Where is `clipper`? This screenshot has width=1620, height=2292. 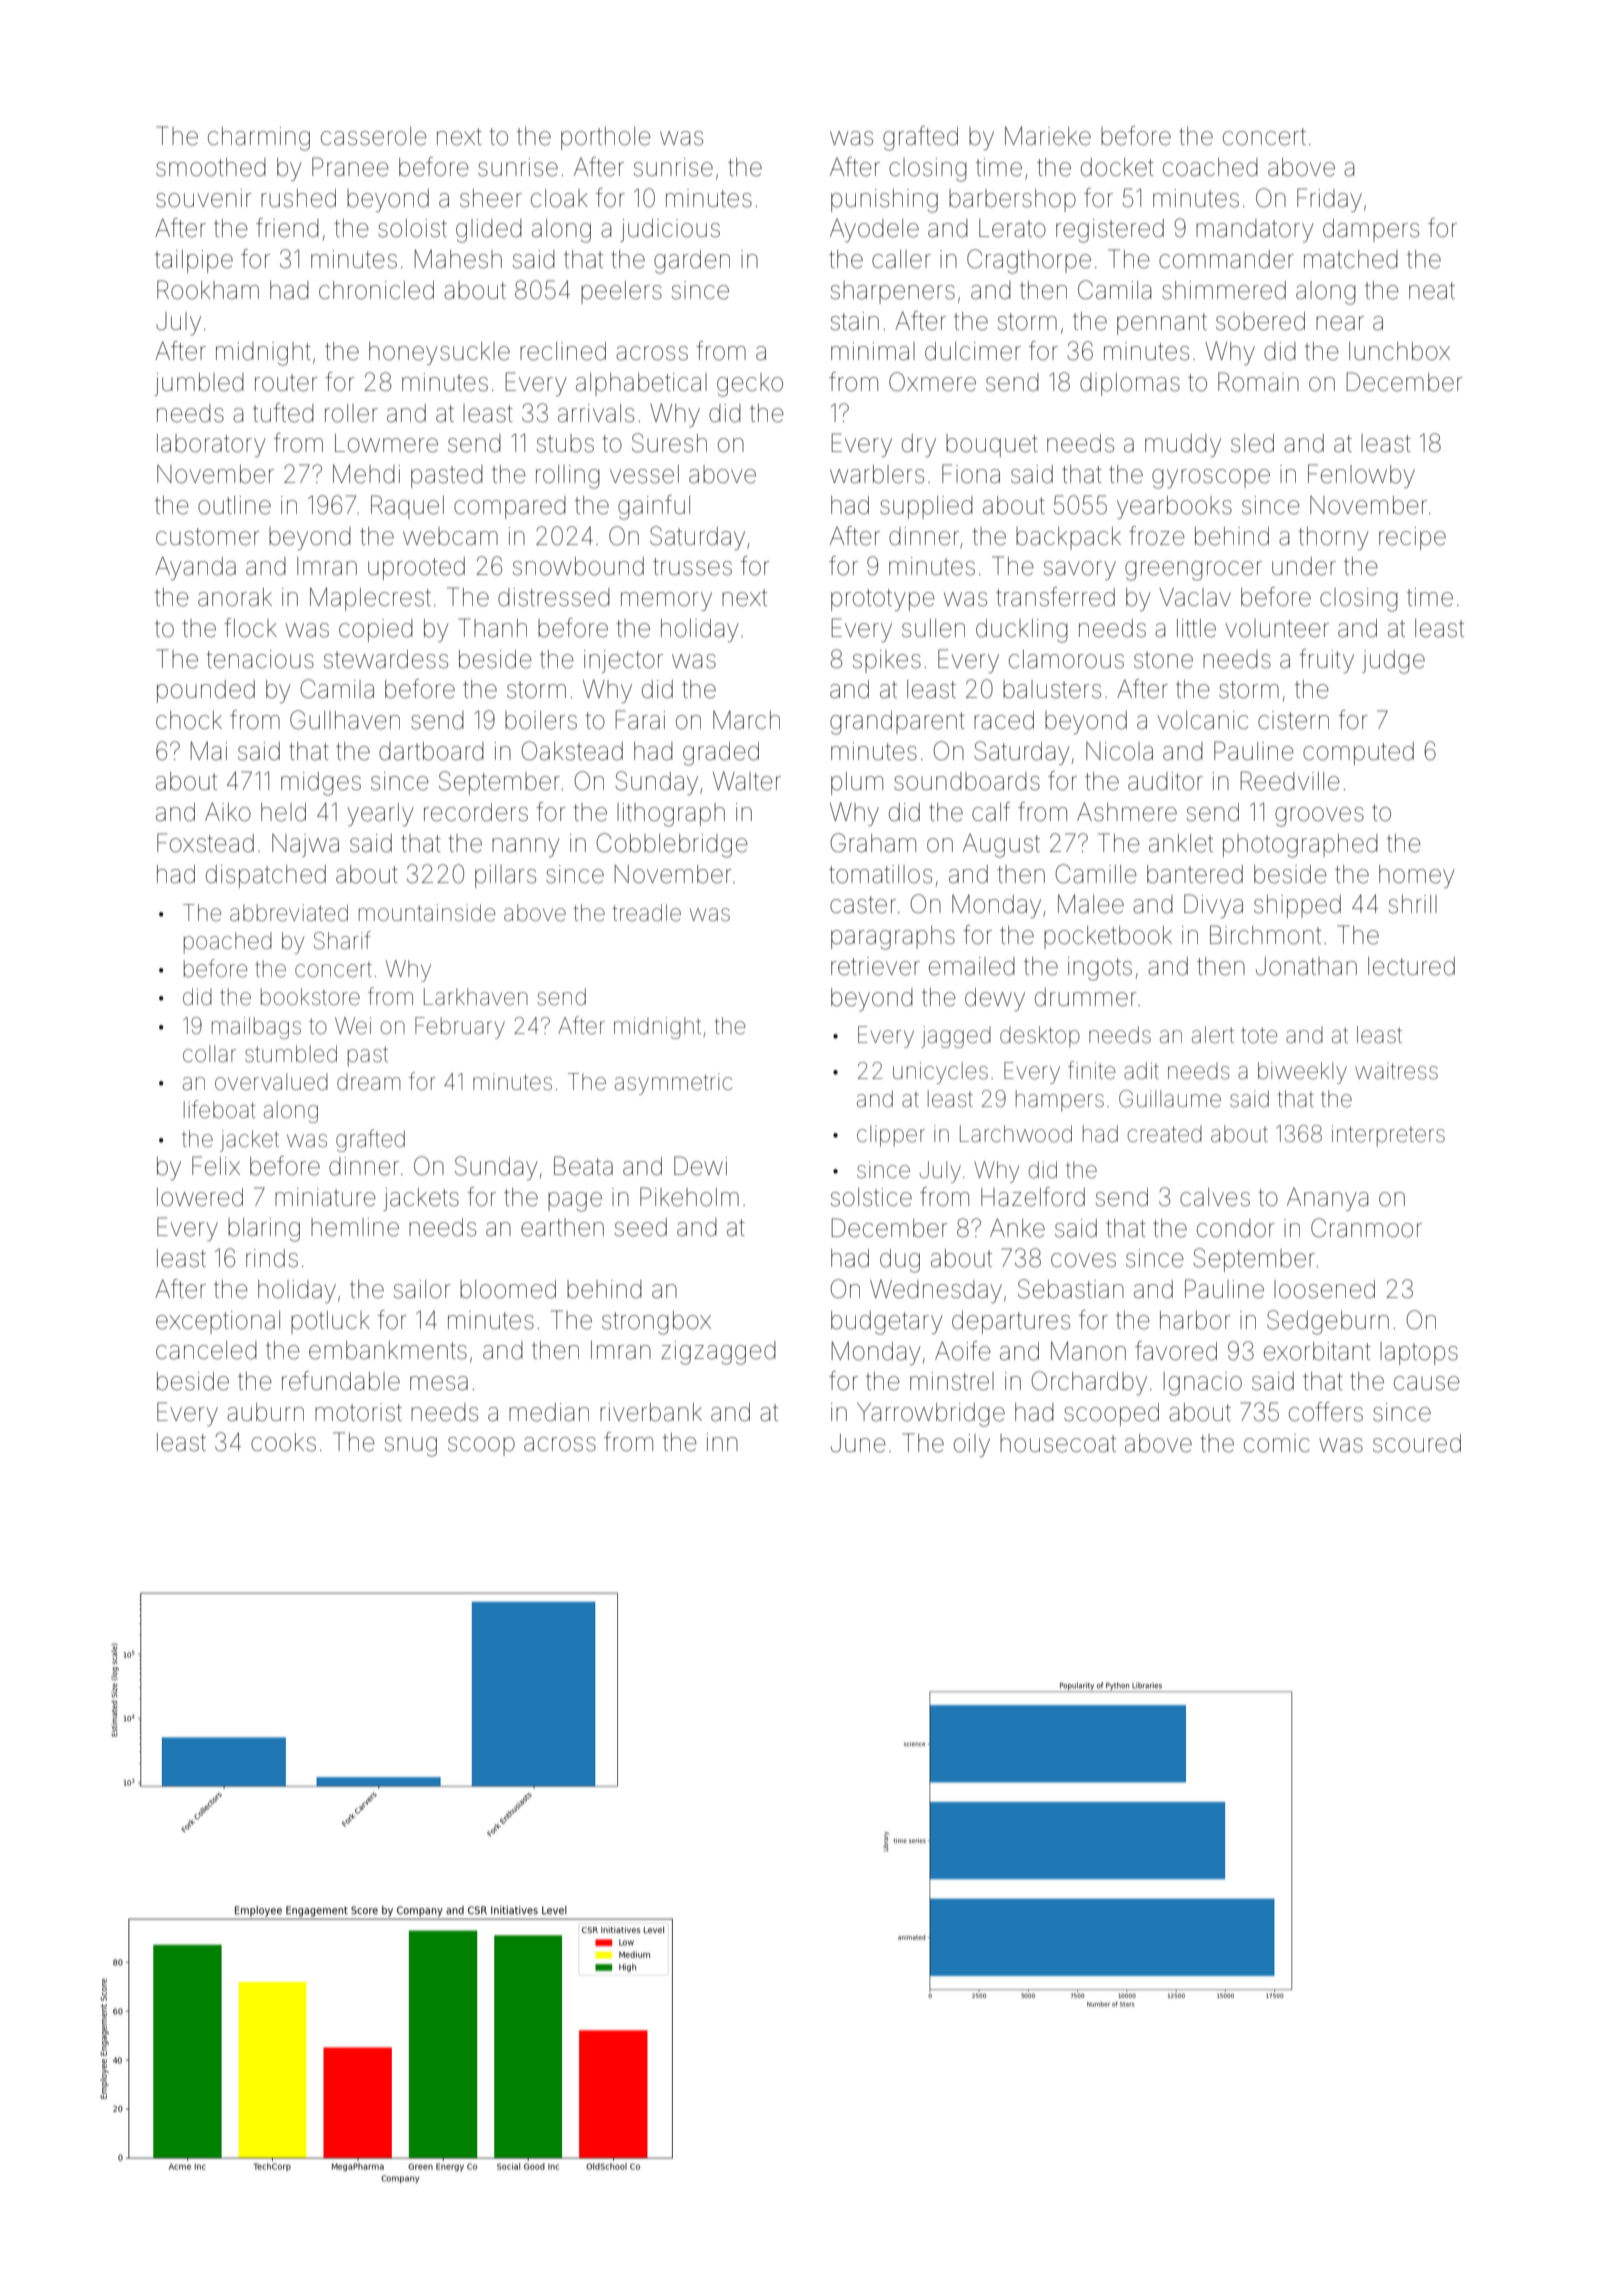 clipper is located at coordinates (891, 1136).
